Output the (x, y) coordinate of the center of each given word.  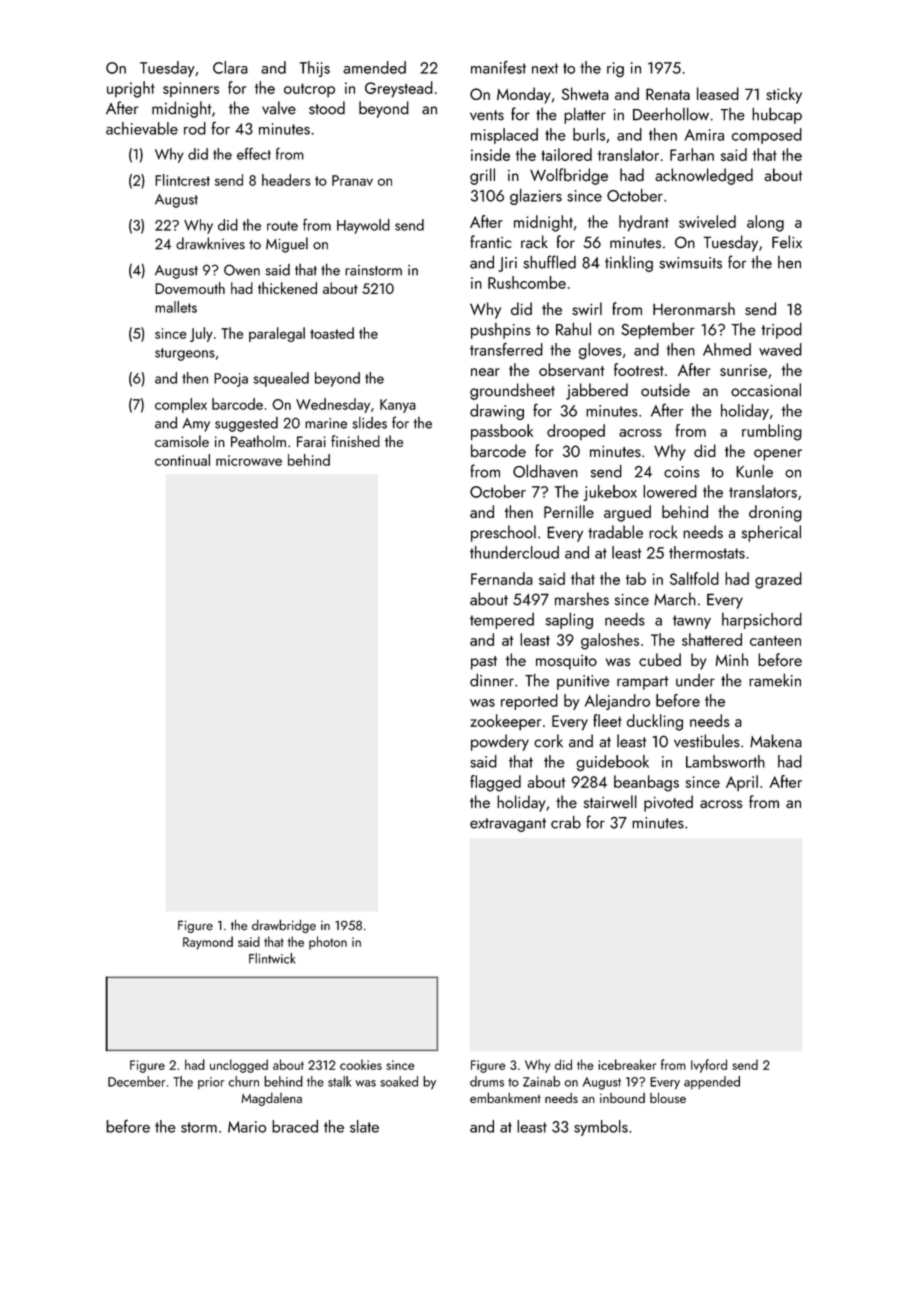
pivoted (668, 803)
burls (589, 134)
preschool (503, 533)
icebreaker (627, 1064)
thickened (287, 288)
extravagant (508, 825)
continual (182, 460)
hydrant (644, 223)
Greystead (399, 89)
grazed (778, 580)
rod (195, 128)
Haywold (363, 226)
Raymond (208, 943)
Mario (247, 1127)
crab (566, 822)
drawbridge (284, 926)
